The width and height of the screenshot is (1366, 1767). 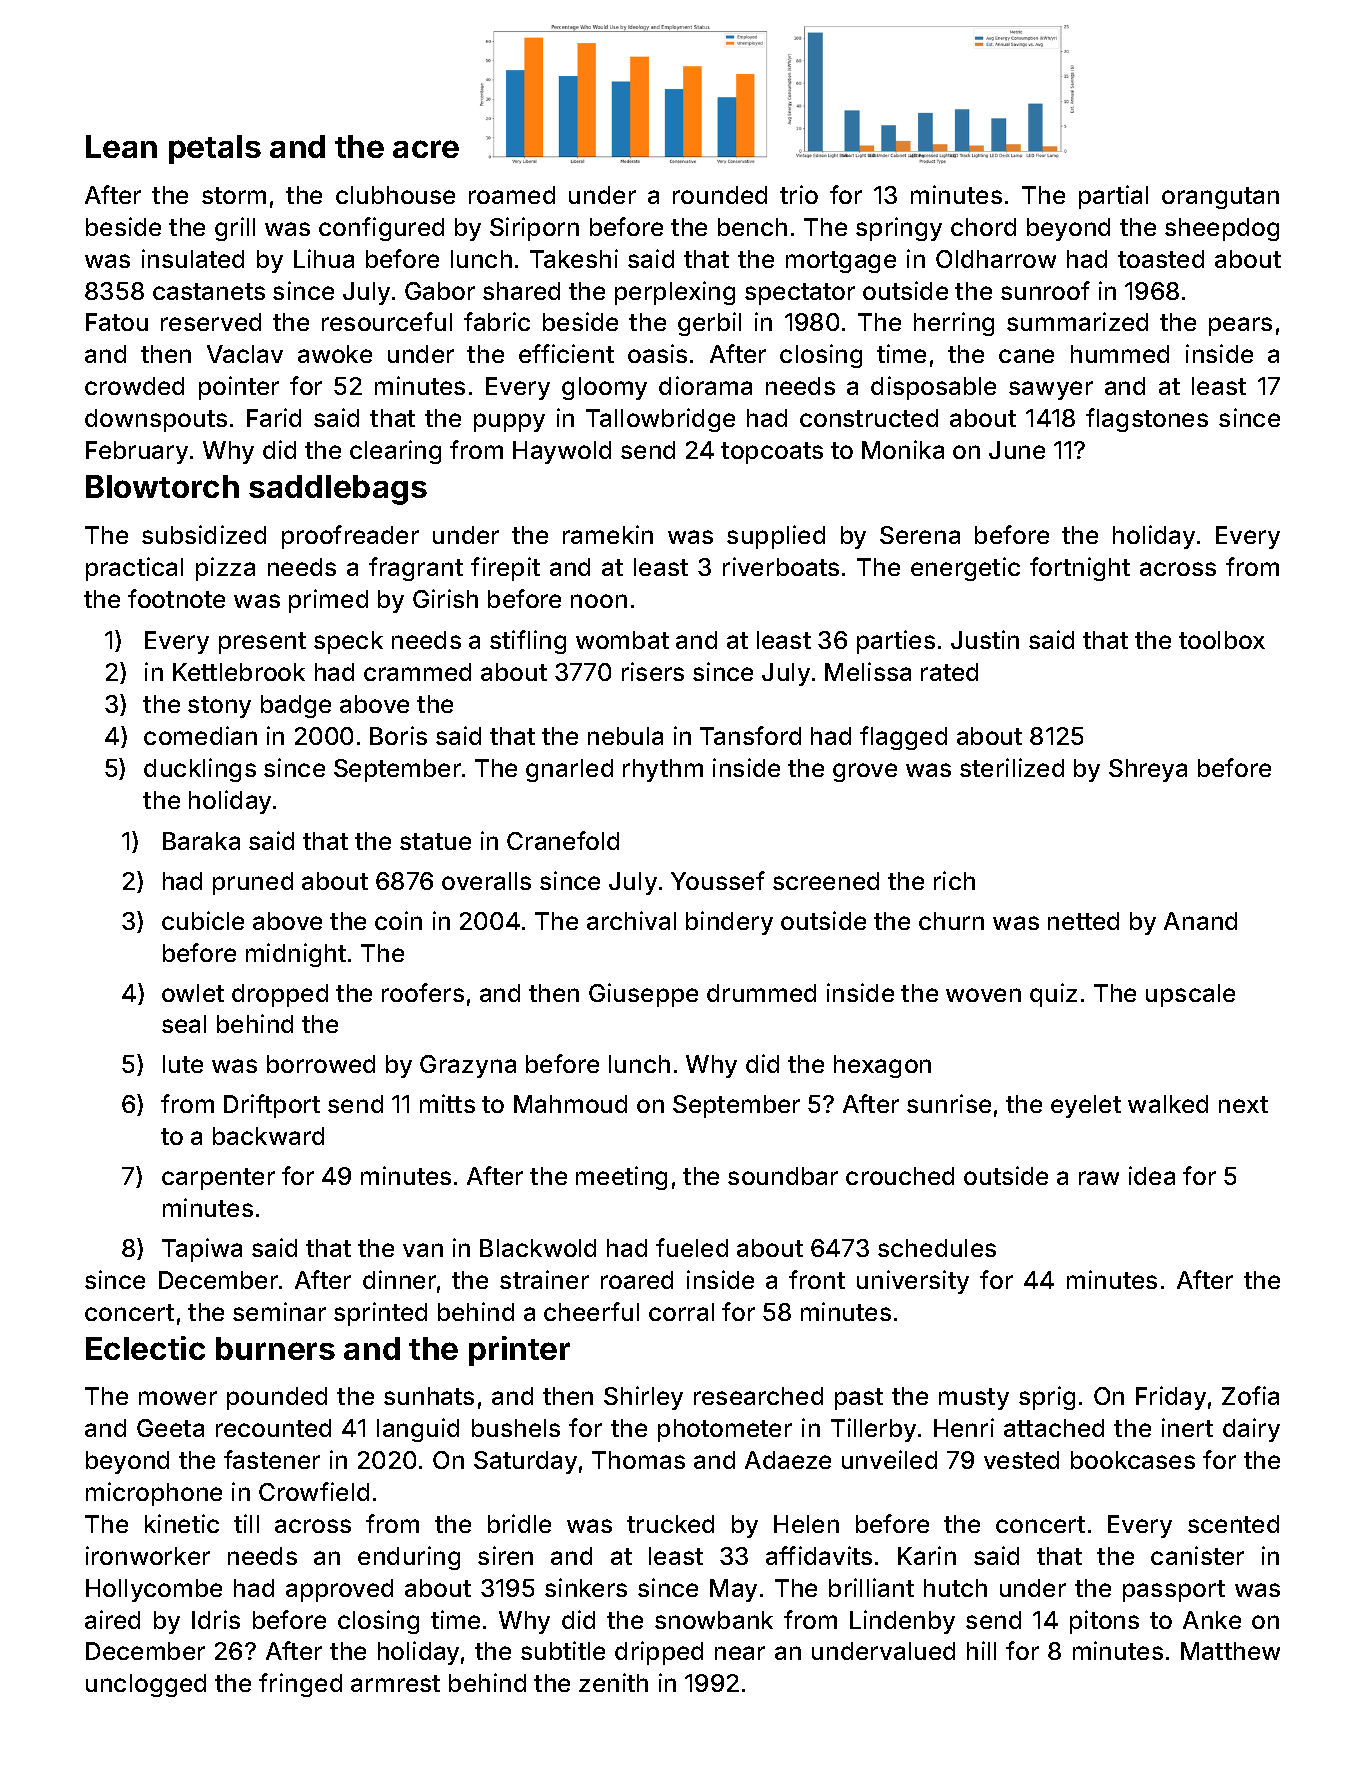 What do you see at coordinates (1152, 1175) in the screenshot?
I see `idea` at bounding box center [1152, 1175].
